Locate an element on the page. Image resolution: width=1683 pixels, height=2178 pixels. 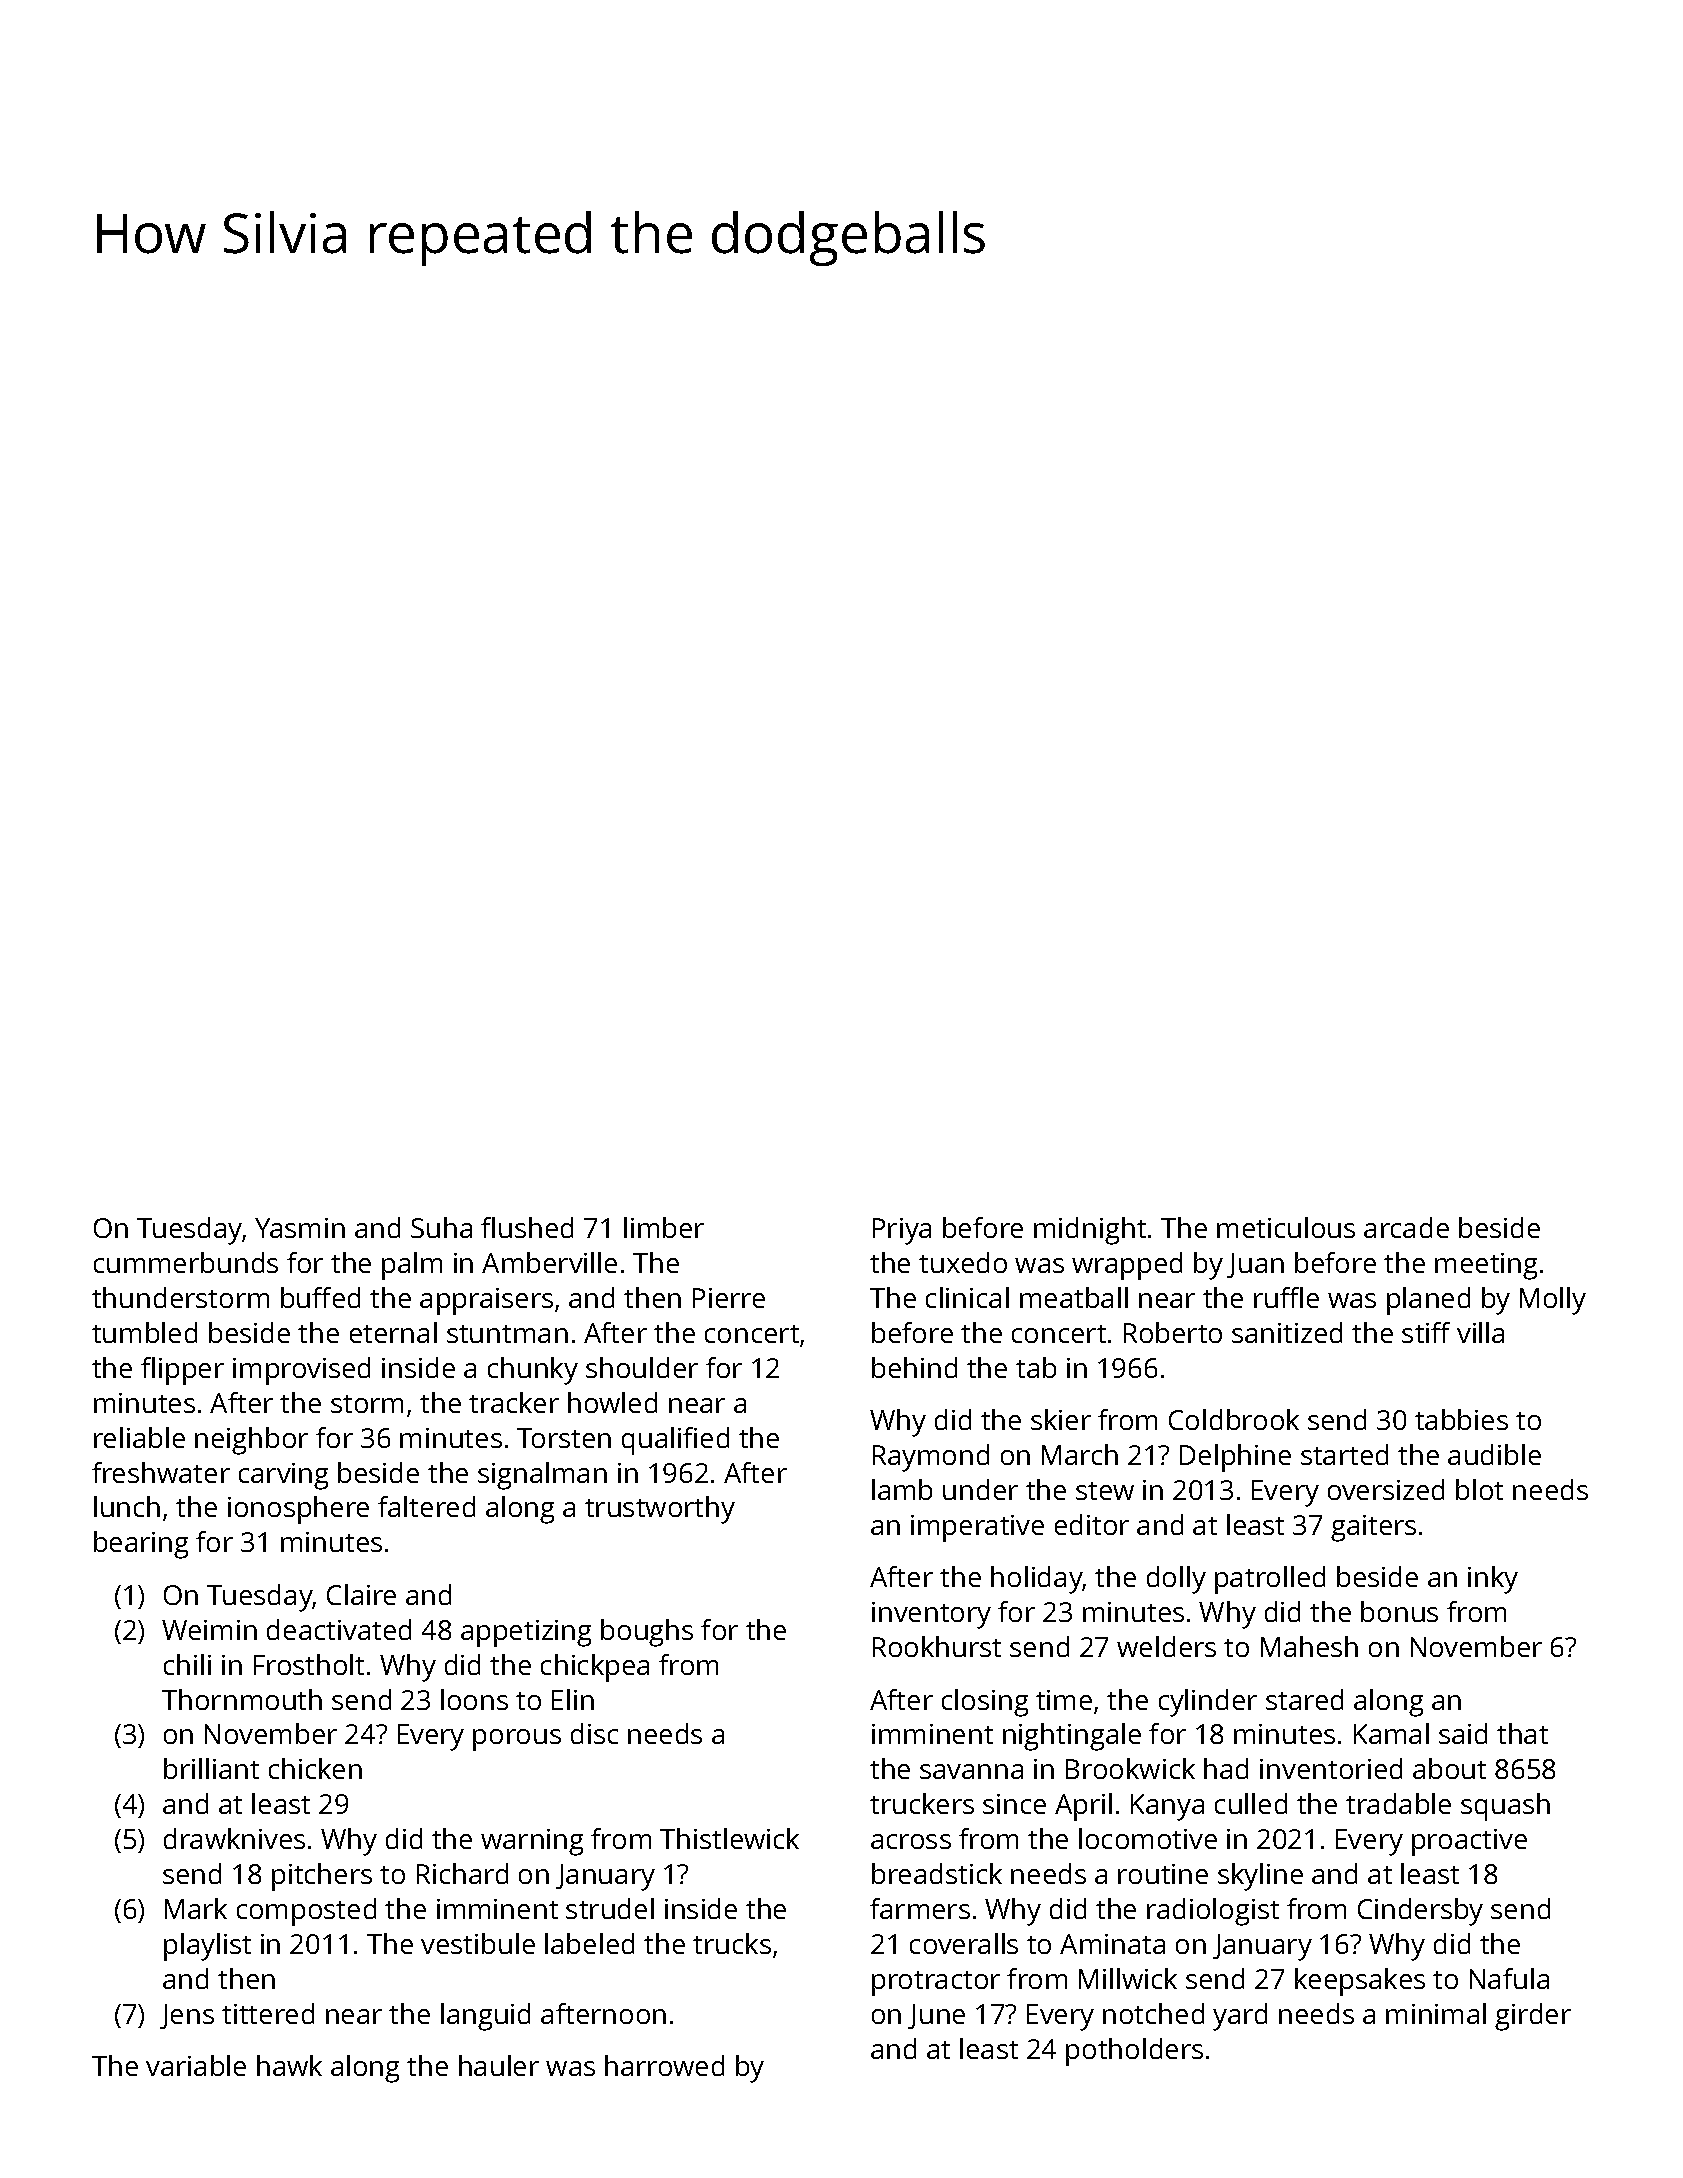
gaiters is located at coordinates (1373, 1528).
